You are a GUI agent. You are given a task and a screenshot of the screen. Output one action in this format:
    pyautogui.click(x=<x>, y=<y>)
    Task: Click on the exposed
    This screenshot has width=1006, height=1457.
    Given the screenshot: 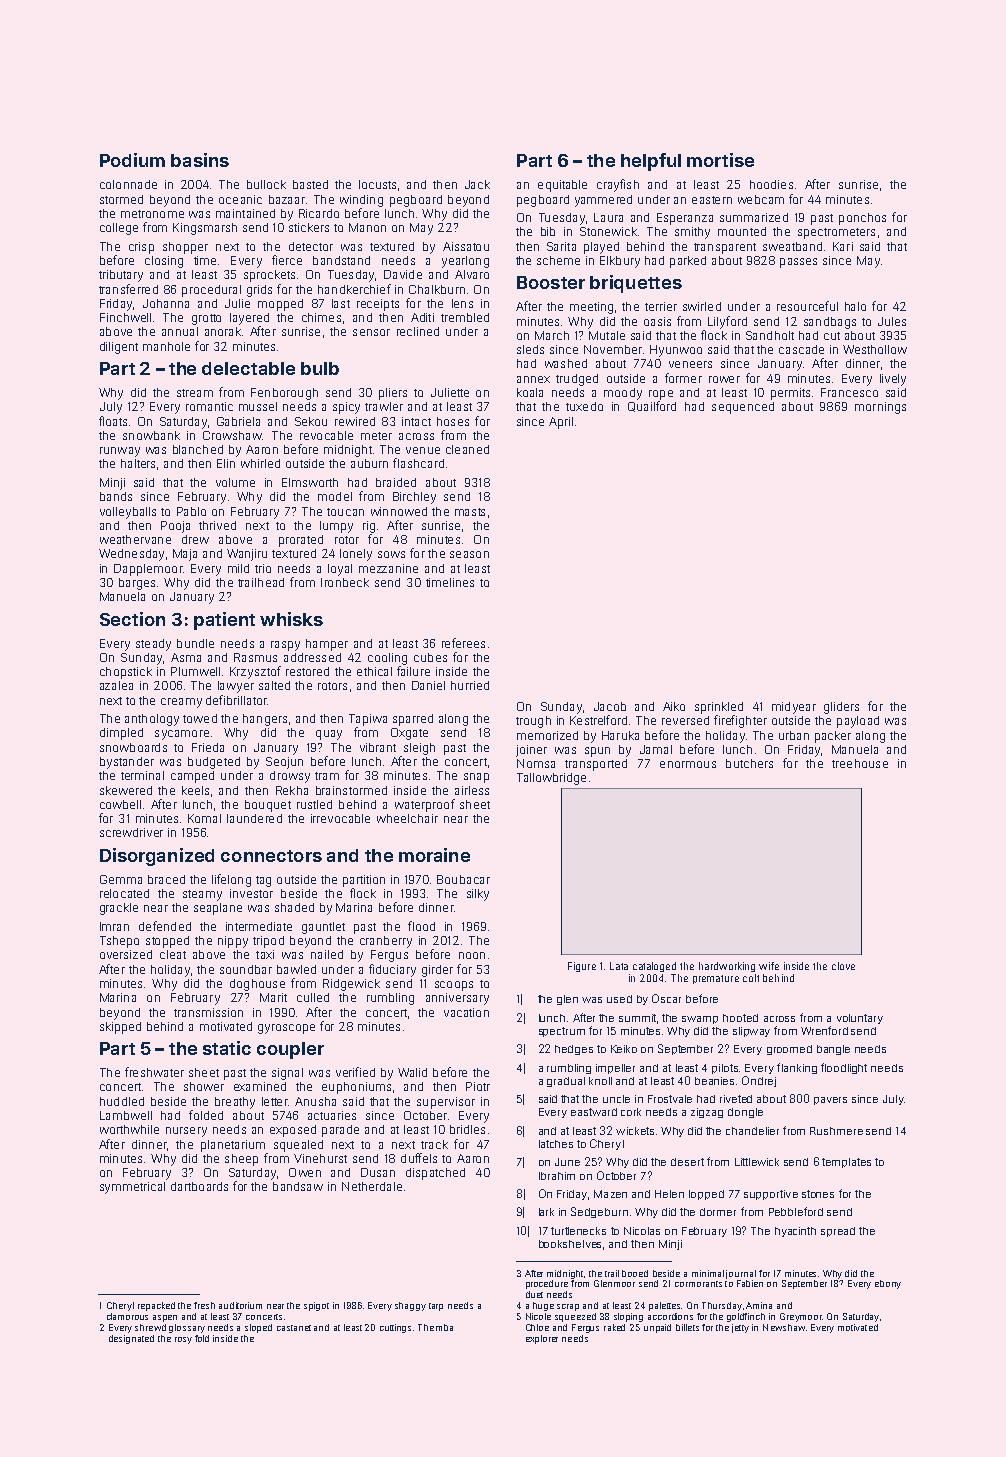 What is the action you would take?
    pyautogui.click(x=293, y=1131)
